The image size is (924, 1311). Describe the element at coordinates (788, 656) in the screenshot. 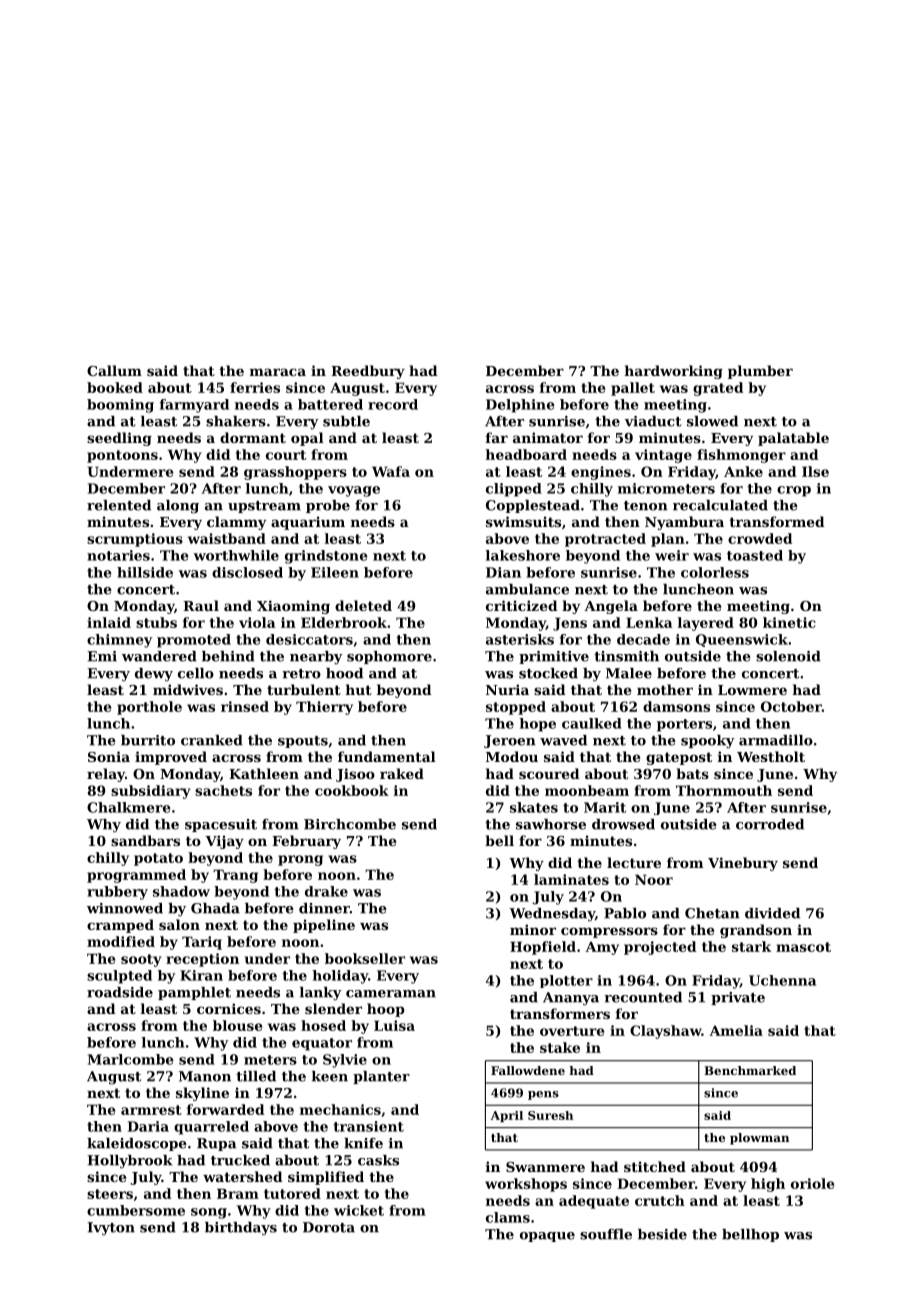

I see `solenoid` at that location.
